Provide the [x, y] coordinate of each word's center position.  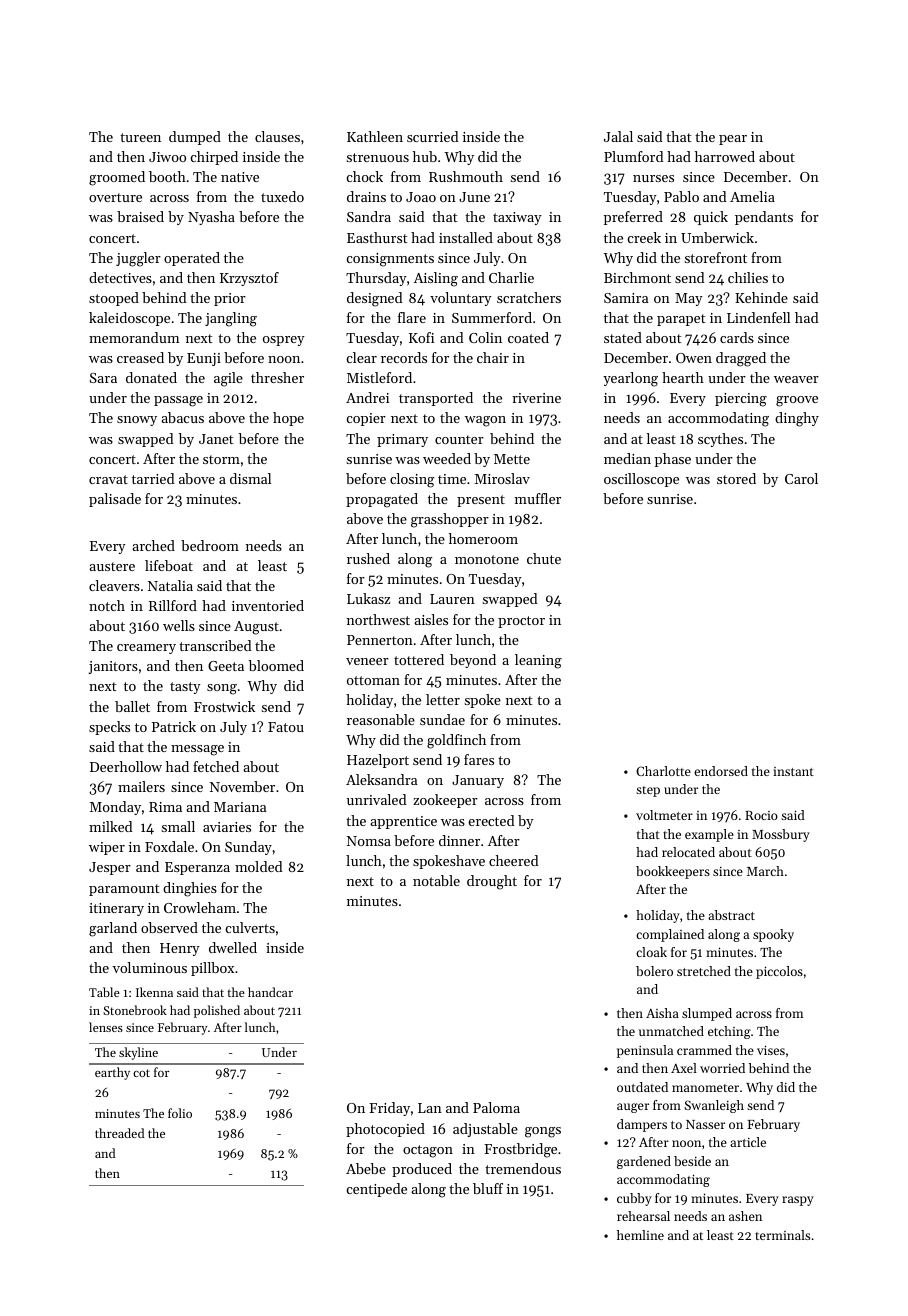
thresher [277, 377]
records [404, 357]
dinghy [797, 419]
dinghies [190, 889]
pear [733, 140]
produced [422, 1170]
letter [443, 699]
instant [793, 771]
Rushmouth [466, 176]
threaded [119, 1133]
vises [771, 1050]
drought [492, 882]
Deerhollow [126, 766]
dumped [195, 138]
